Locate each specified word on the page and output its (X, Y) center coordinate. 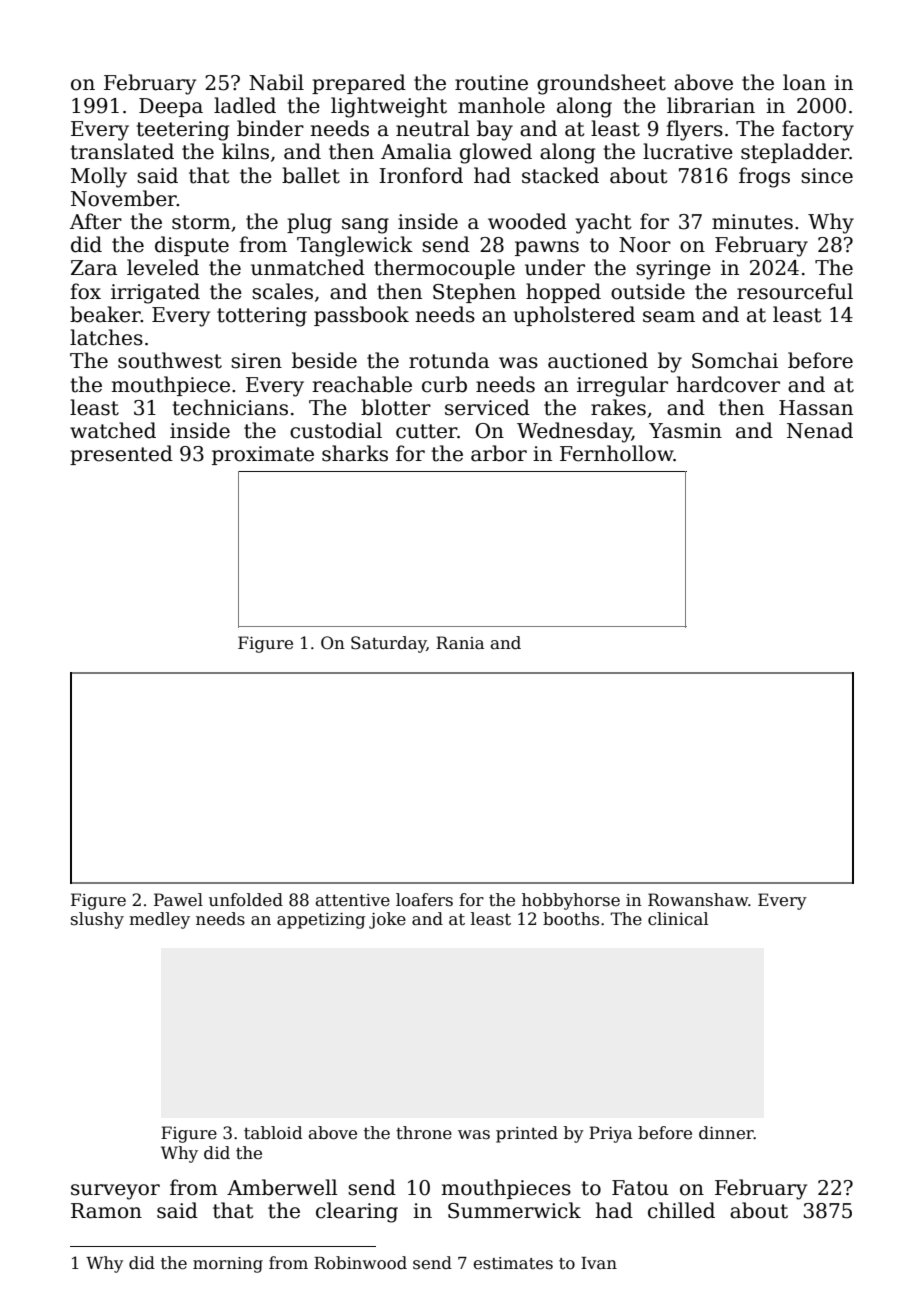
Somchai (735, 360)
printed (527, 1134)
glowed (496, 153)
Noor (645, 245)
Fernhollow (617, 453)
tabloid (273, 1133)
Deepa (171, 107)
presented (121, 455)
